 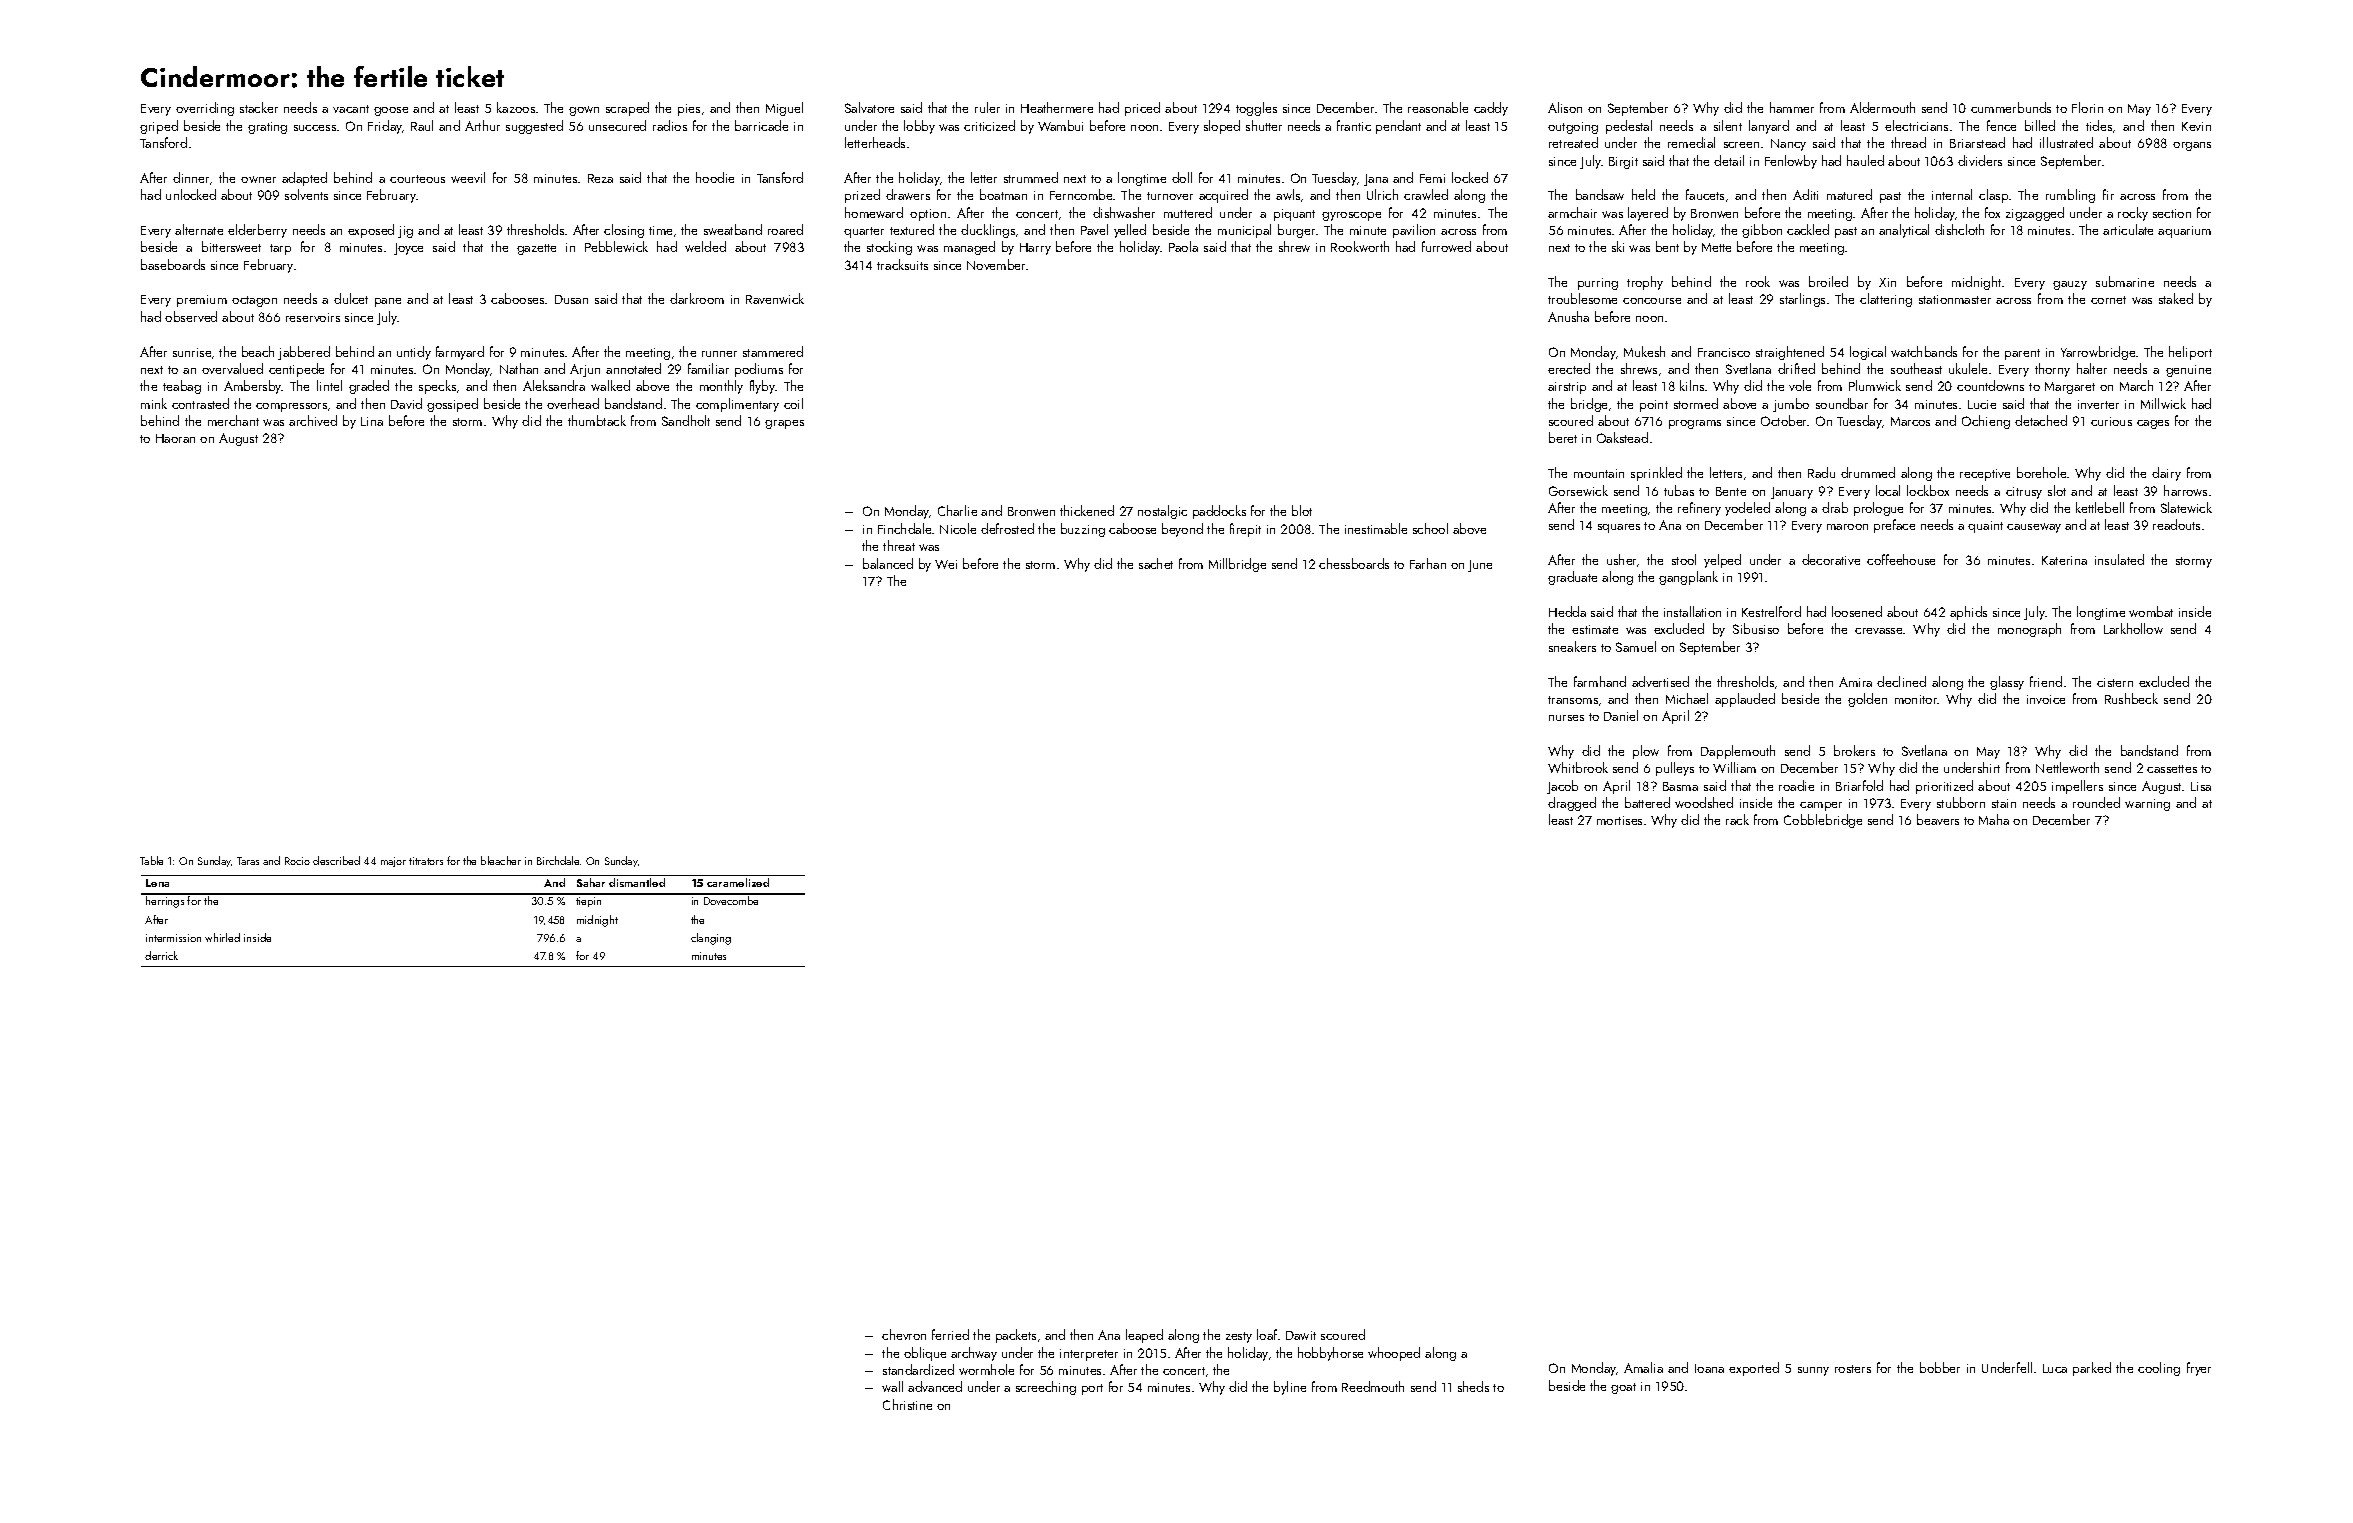 I want to click on applauded, so click(x=1745, y=700).
